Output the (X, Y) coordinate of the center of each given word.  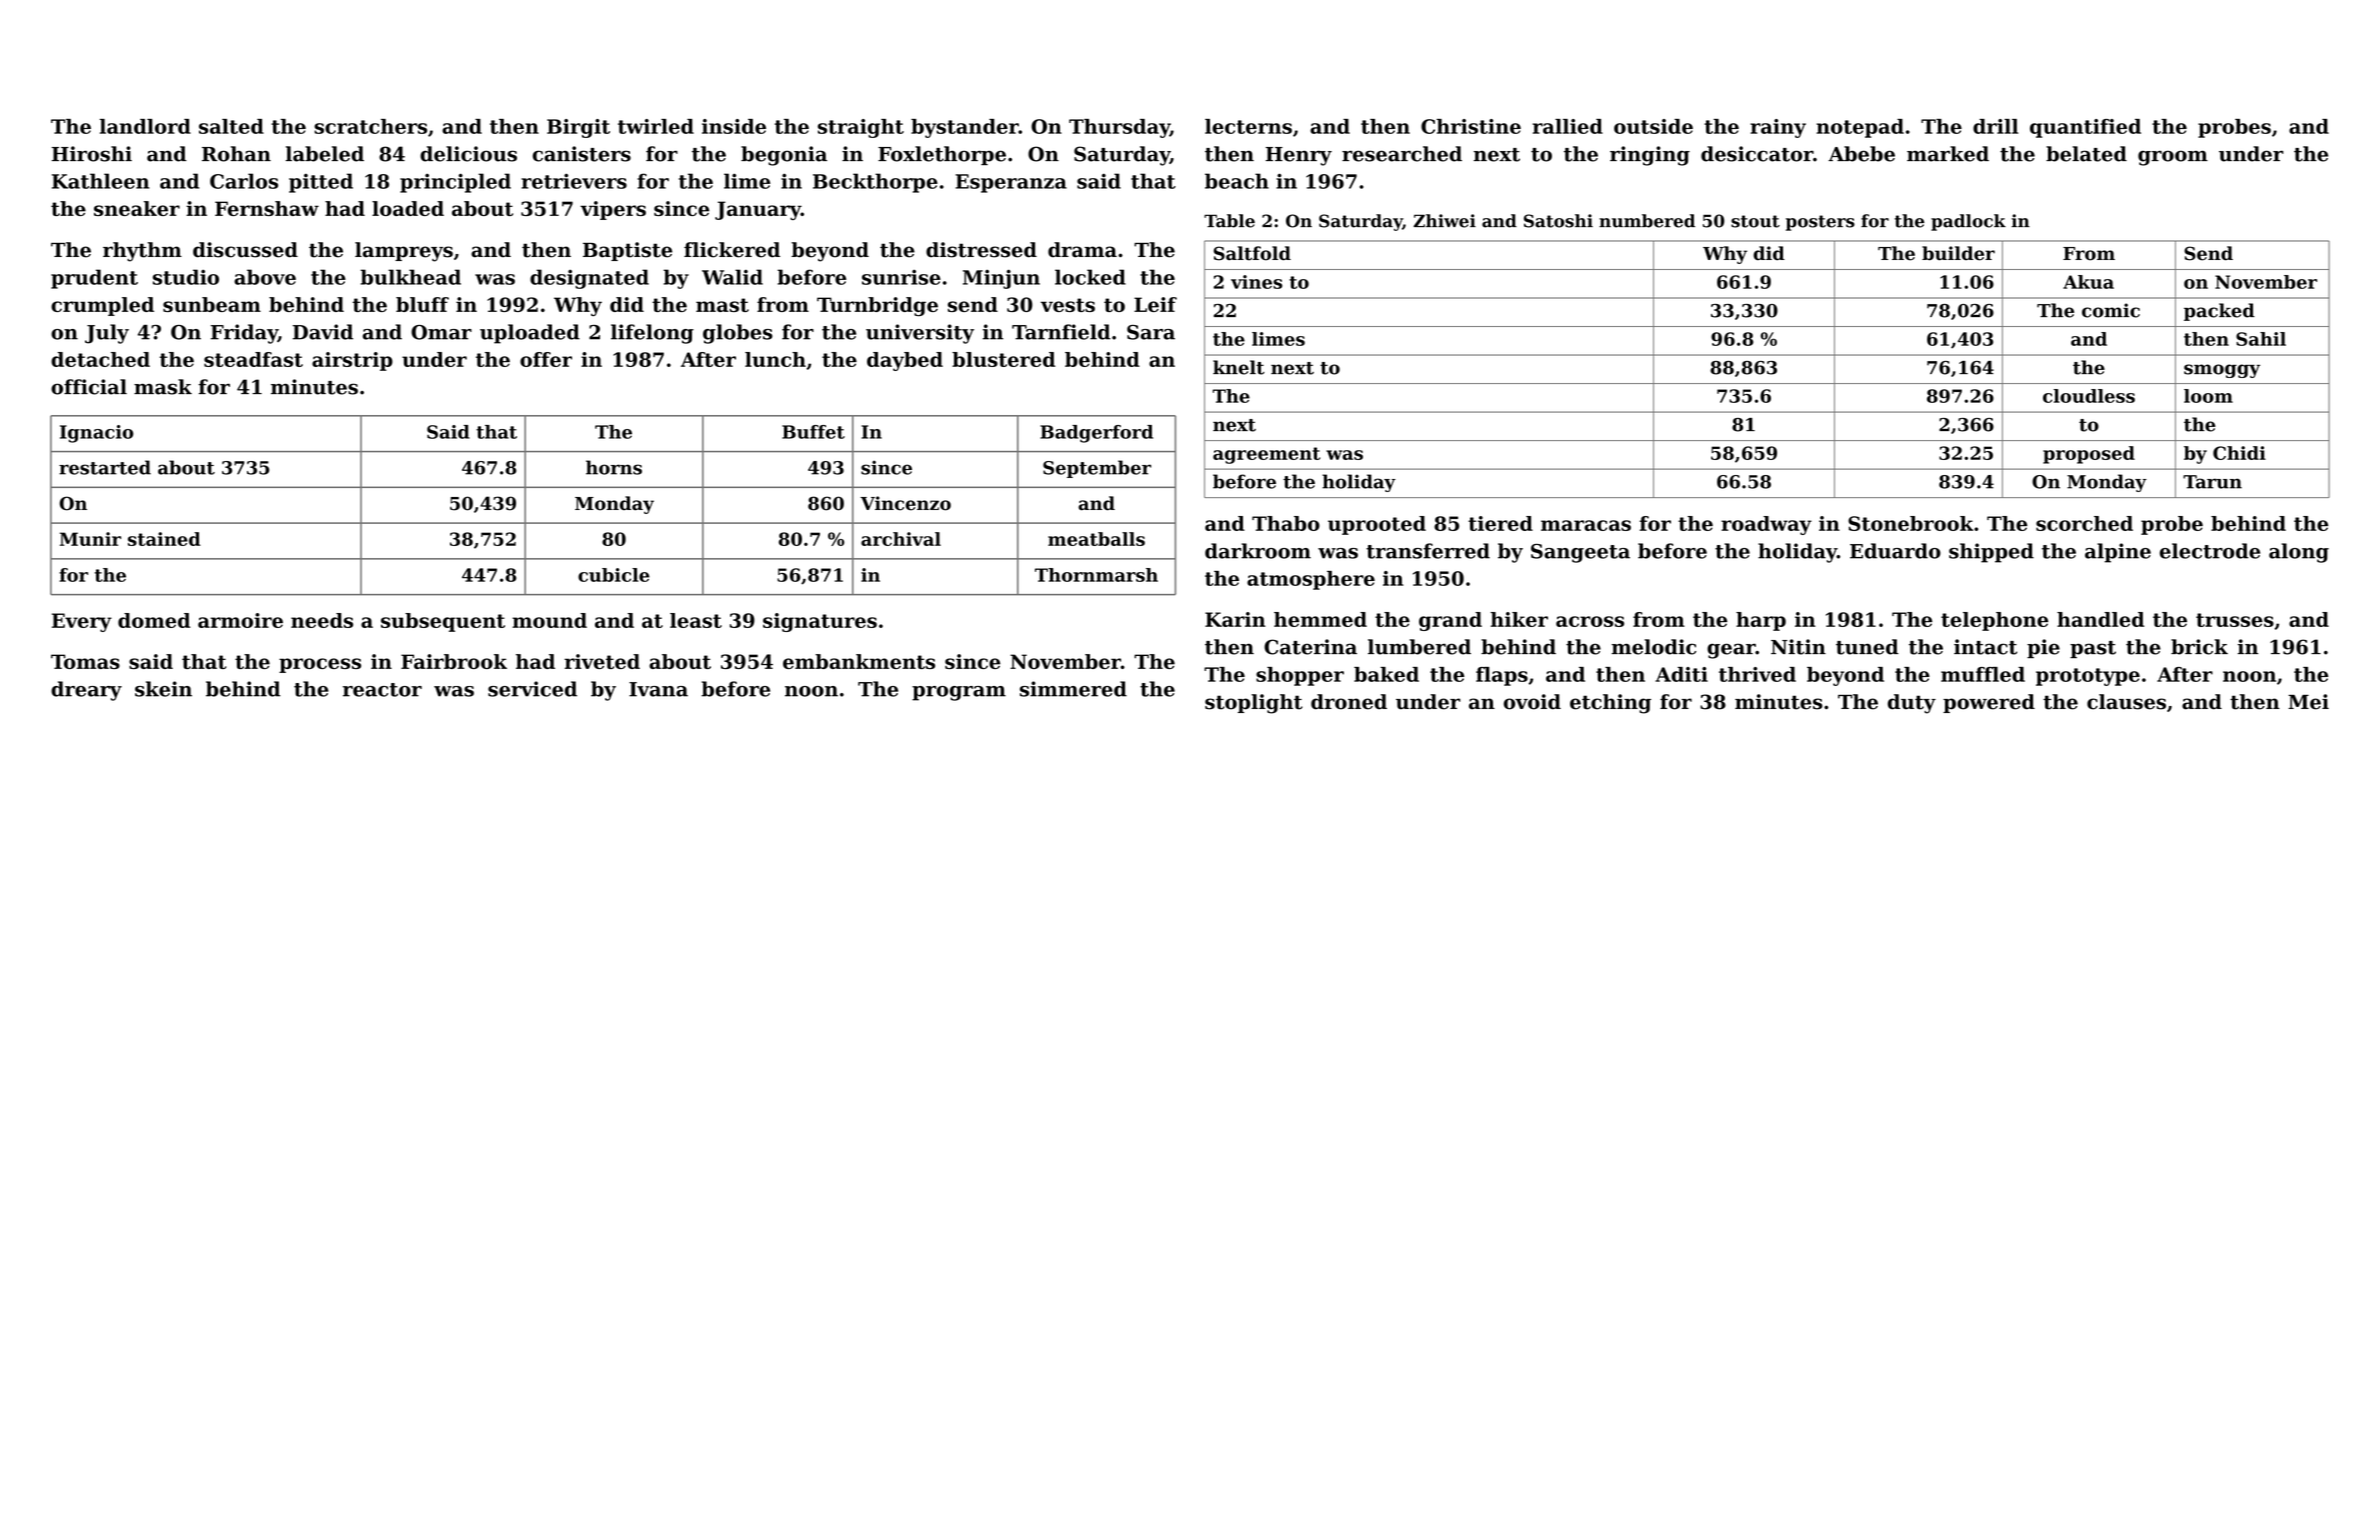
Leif (1155, 304)
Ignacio (96, 434)
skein (163, 689)
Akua (2088, 282)
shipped (1991, 553)
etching (1610, 704)
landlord (145, 126)
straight (861, 128)
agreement (1266, 455)
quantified (2085, 128)
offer (546, 359)
